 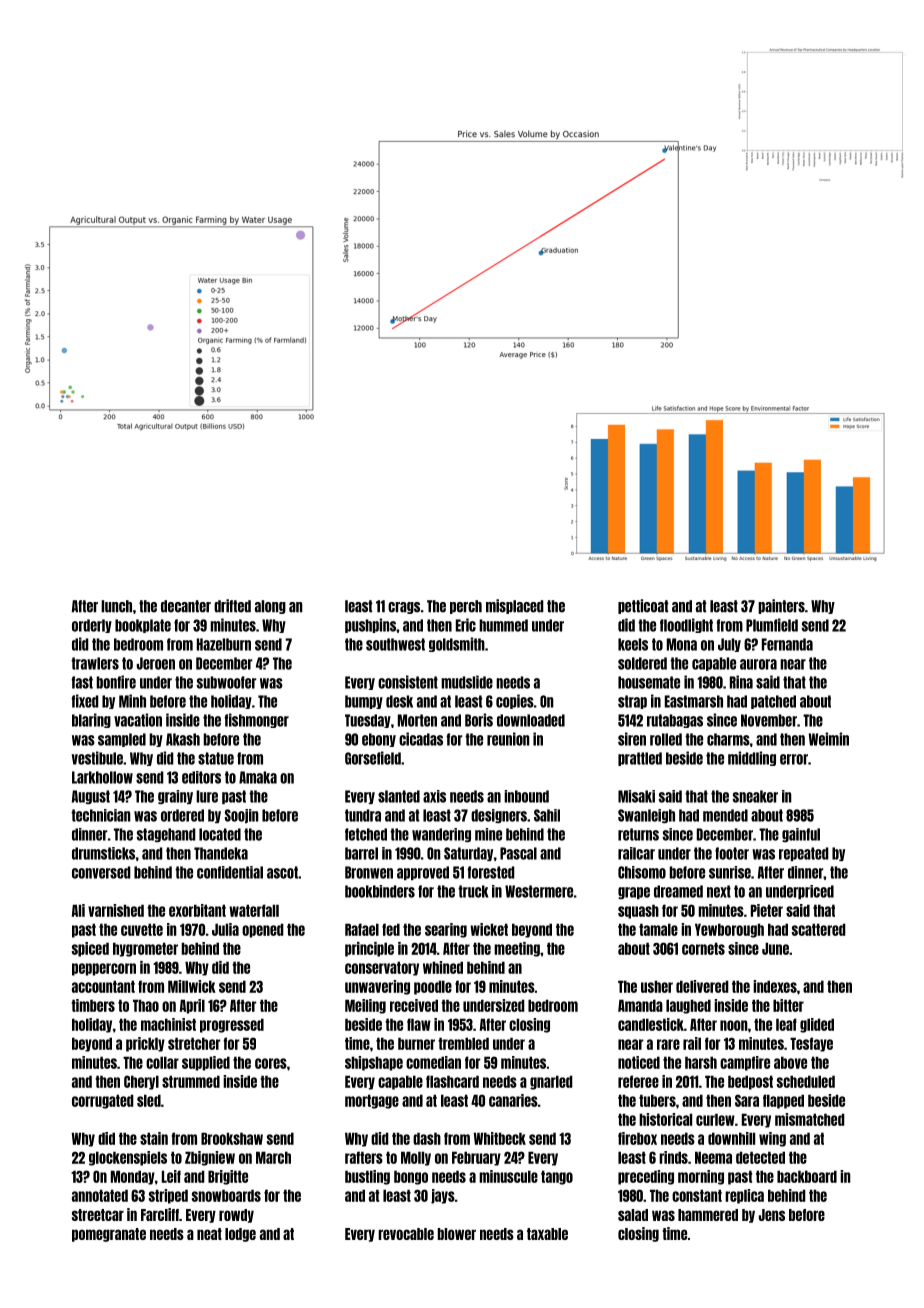 What do you see at coordinates (82, 682) in the screenshot?
I see `fast` at bounding box center [82, 682].
